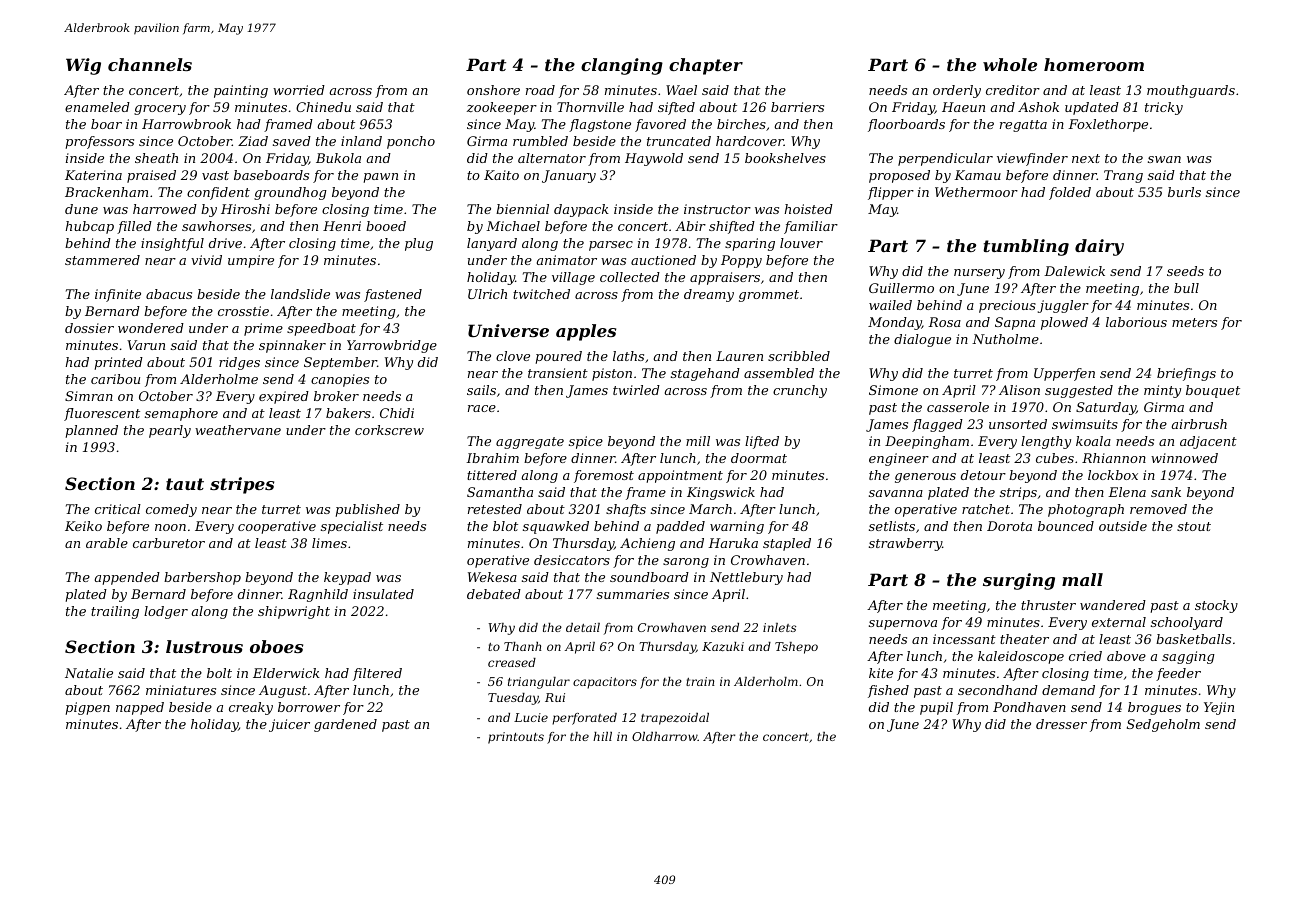 The image size is (1308, 924). What do you see at coordinates (927, 442) in the screenshot?
I see `Deepingham` at bounding box center [927, 442].
